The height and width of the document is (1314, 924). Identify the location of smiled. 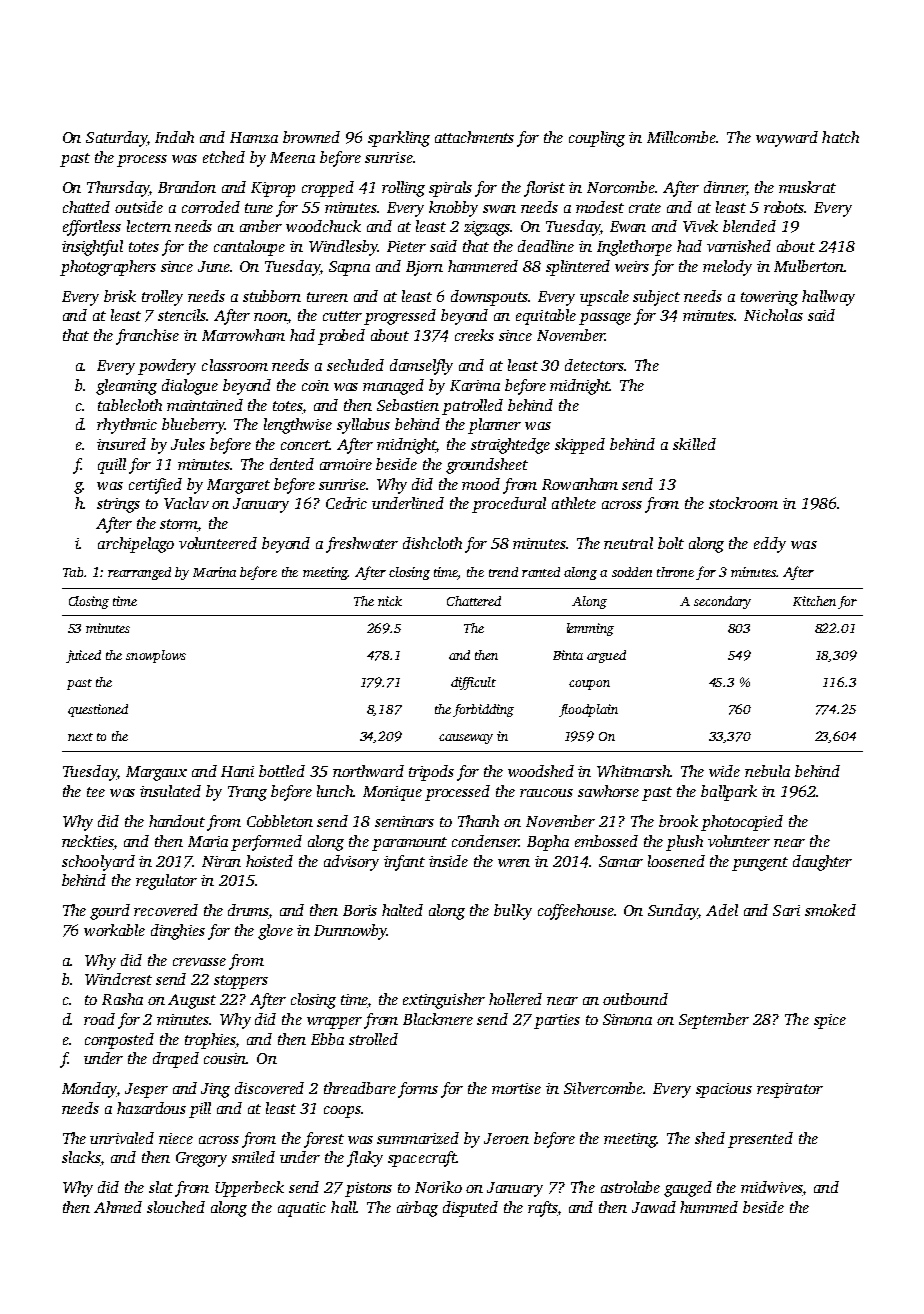
(253, 1157).
